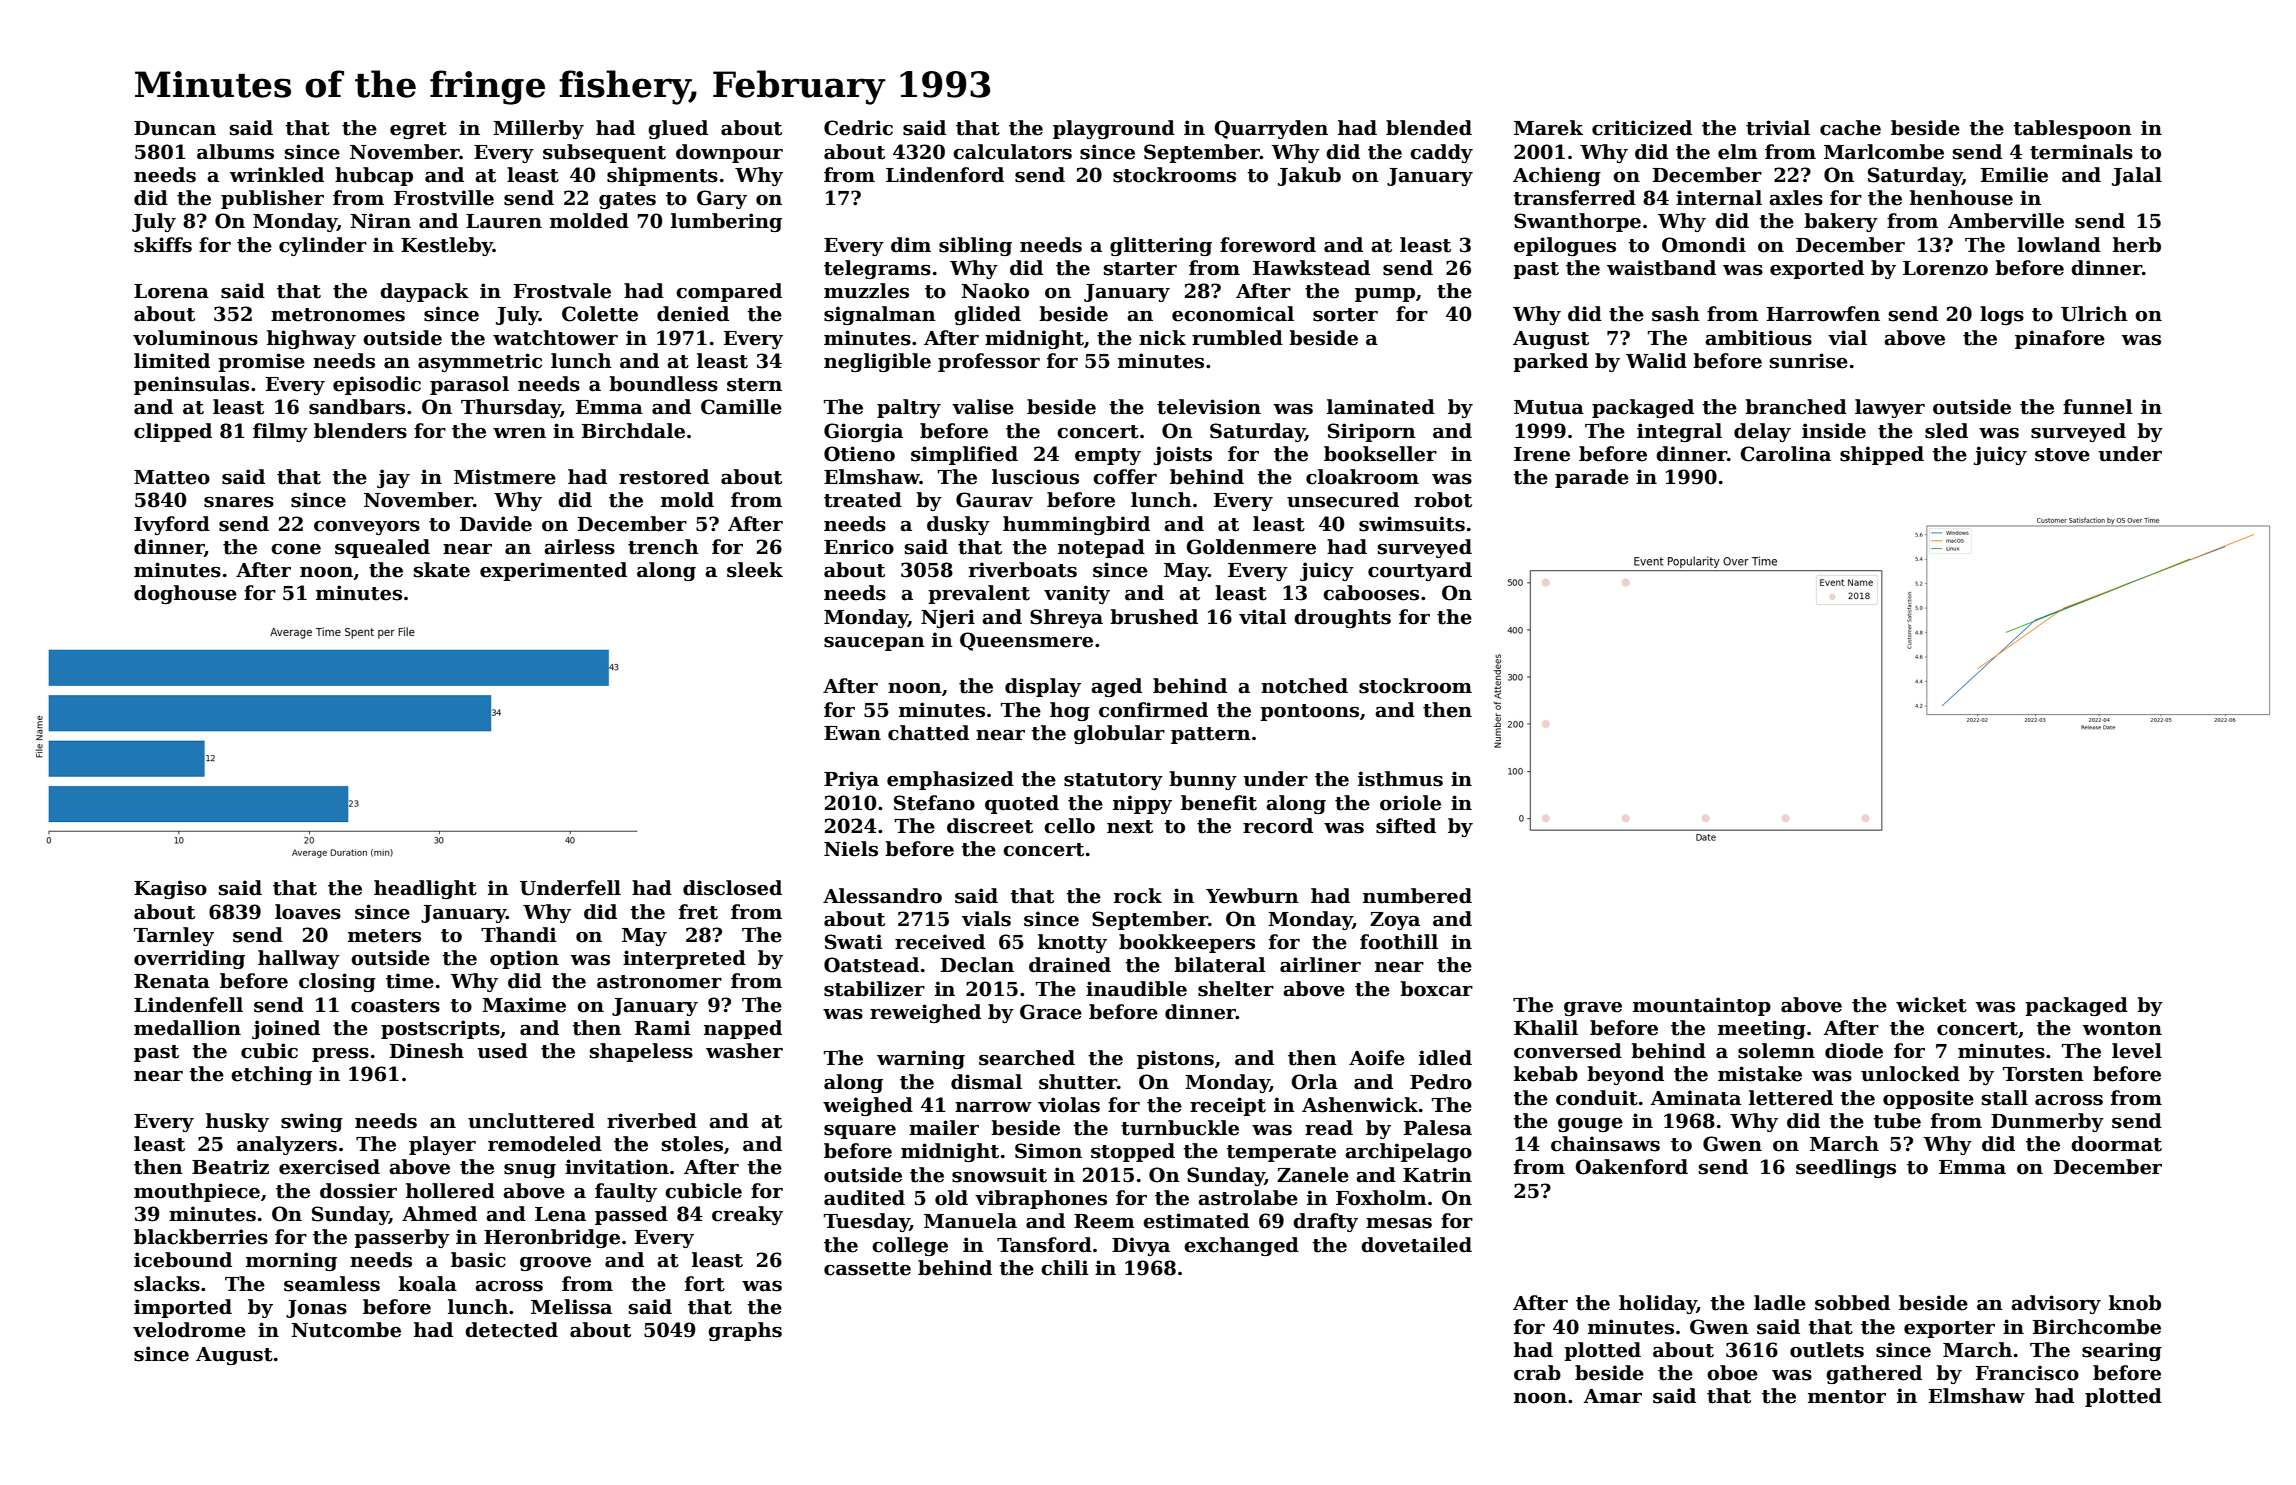  Describe the element at coordinates (858, 128) in the document. I see `Cedric` at that location.
